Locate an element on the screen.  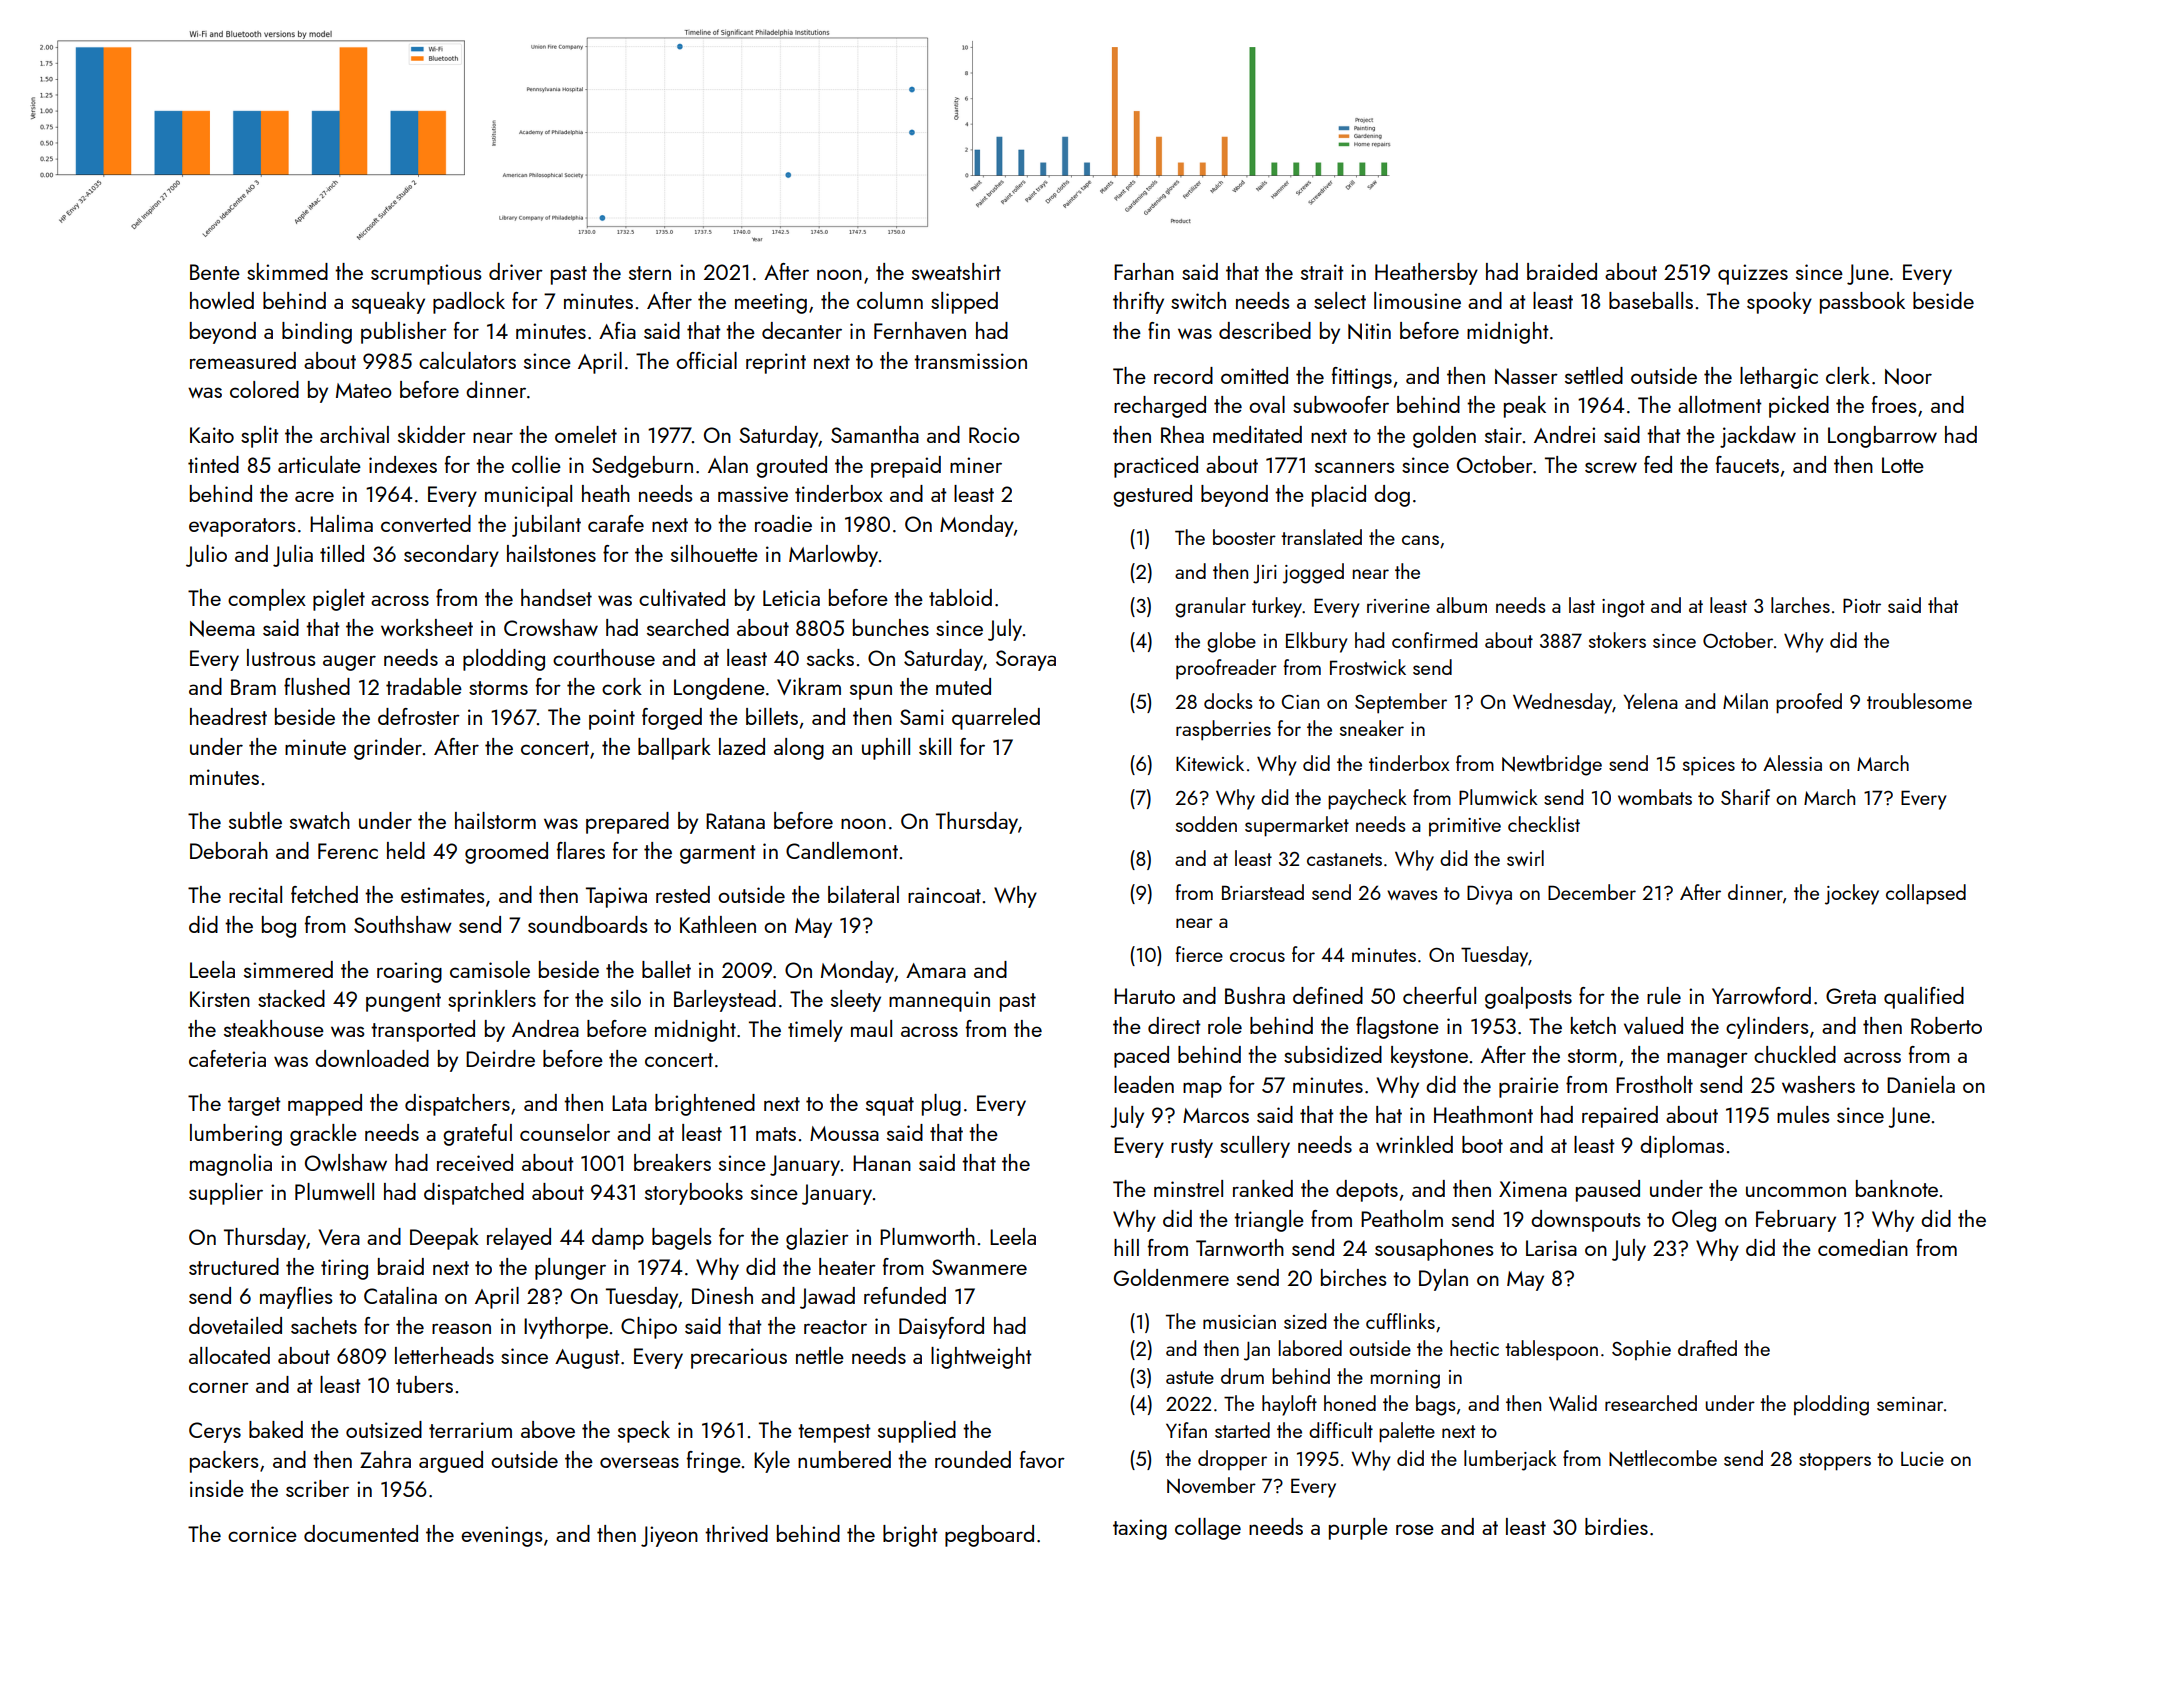
Lata is located at coordinates (629, 1103).
